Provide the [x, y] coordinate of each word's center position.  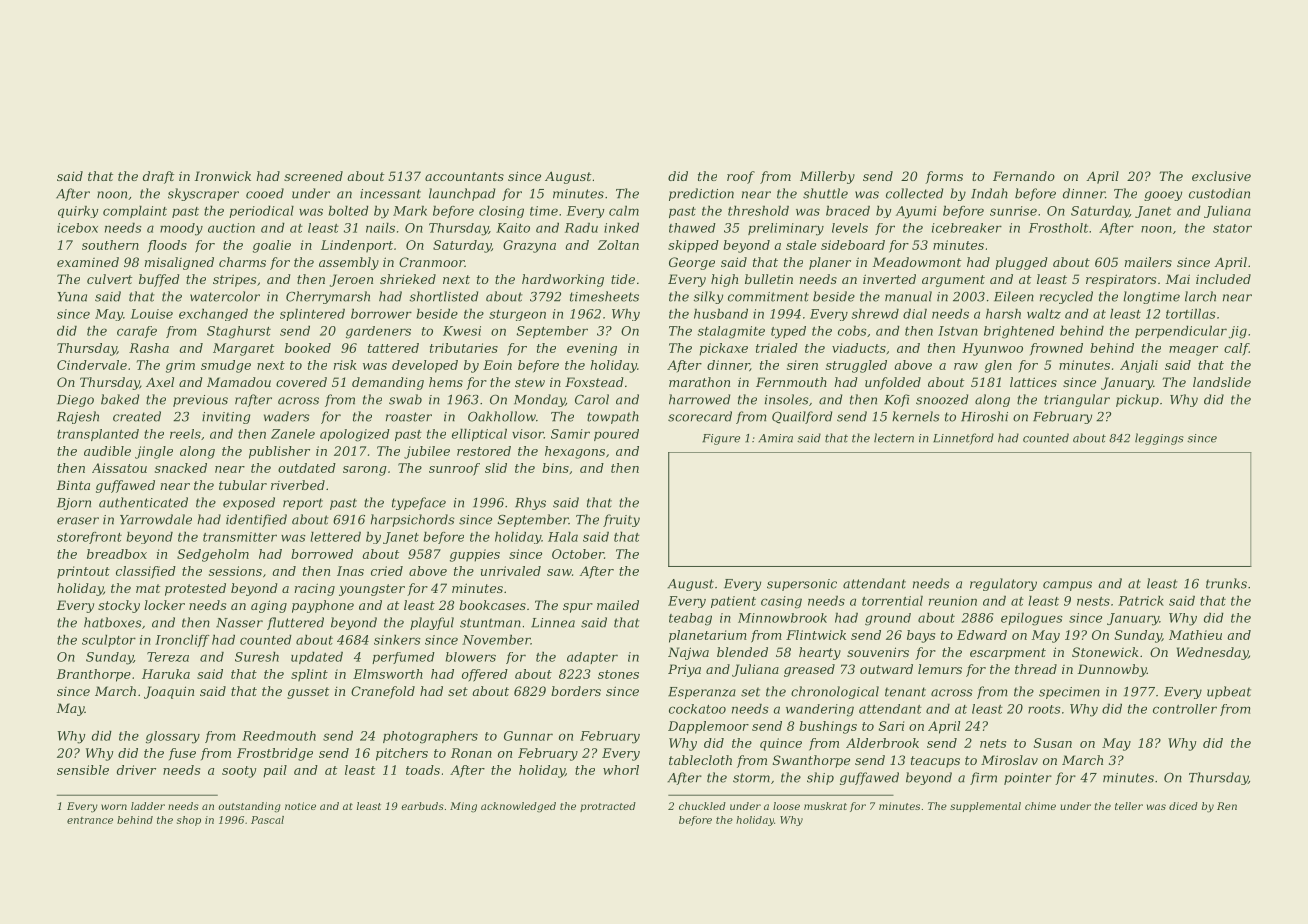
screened [313, 176]
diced [1183, 806]
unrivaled [511, 571]
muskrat [825, 806]
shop [189, 821]
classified [146, 572]
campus [1067, 586]
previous [200, 401]
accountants [464, 176]
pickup [1137, 400]
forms [944, 177]
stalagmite [731, 332]
